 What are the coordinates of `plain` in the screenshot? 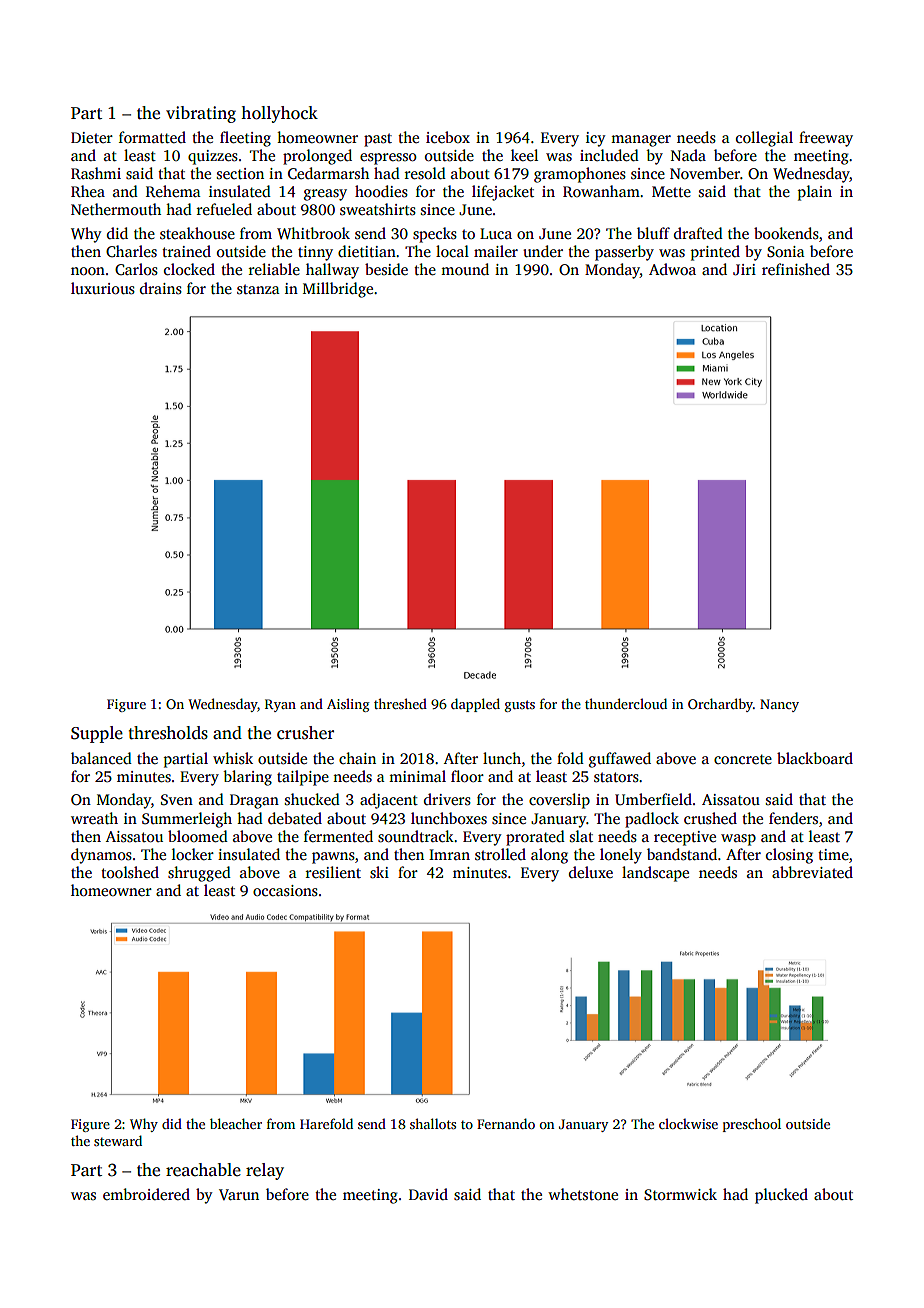 It's located at (815, 193).
